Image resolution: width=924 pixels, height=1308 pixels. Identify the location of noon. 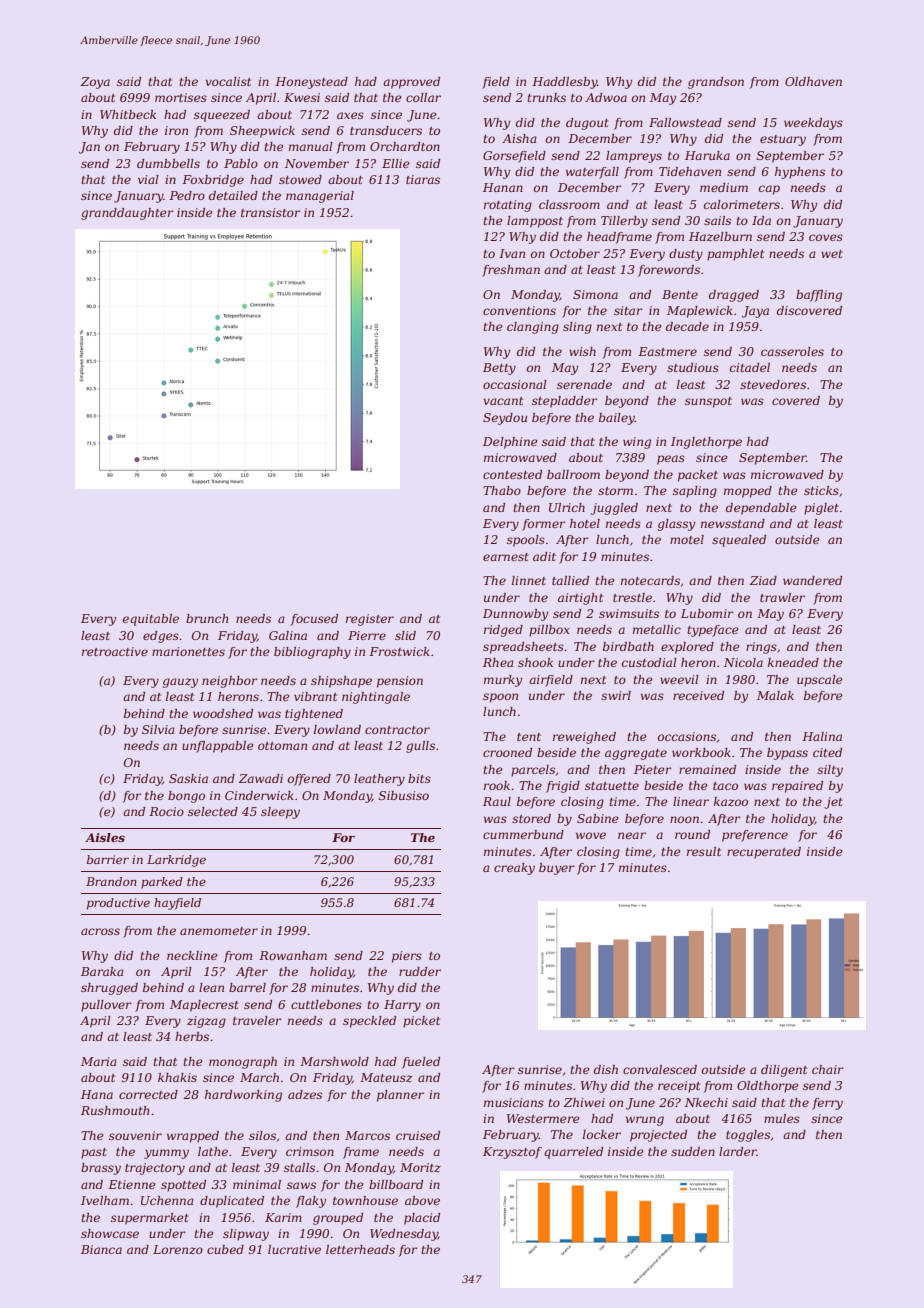
(684, 819).
